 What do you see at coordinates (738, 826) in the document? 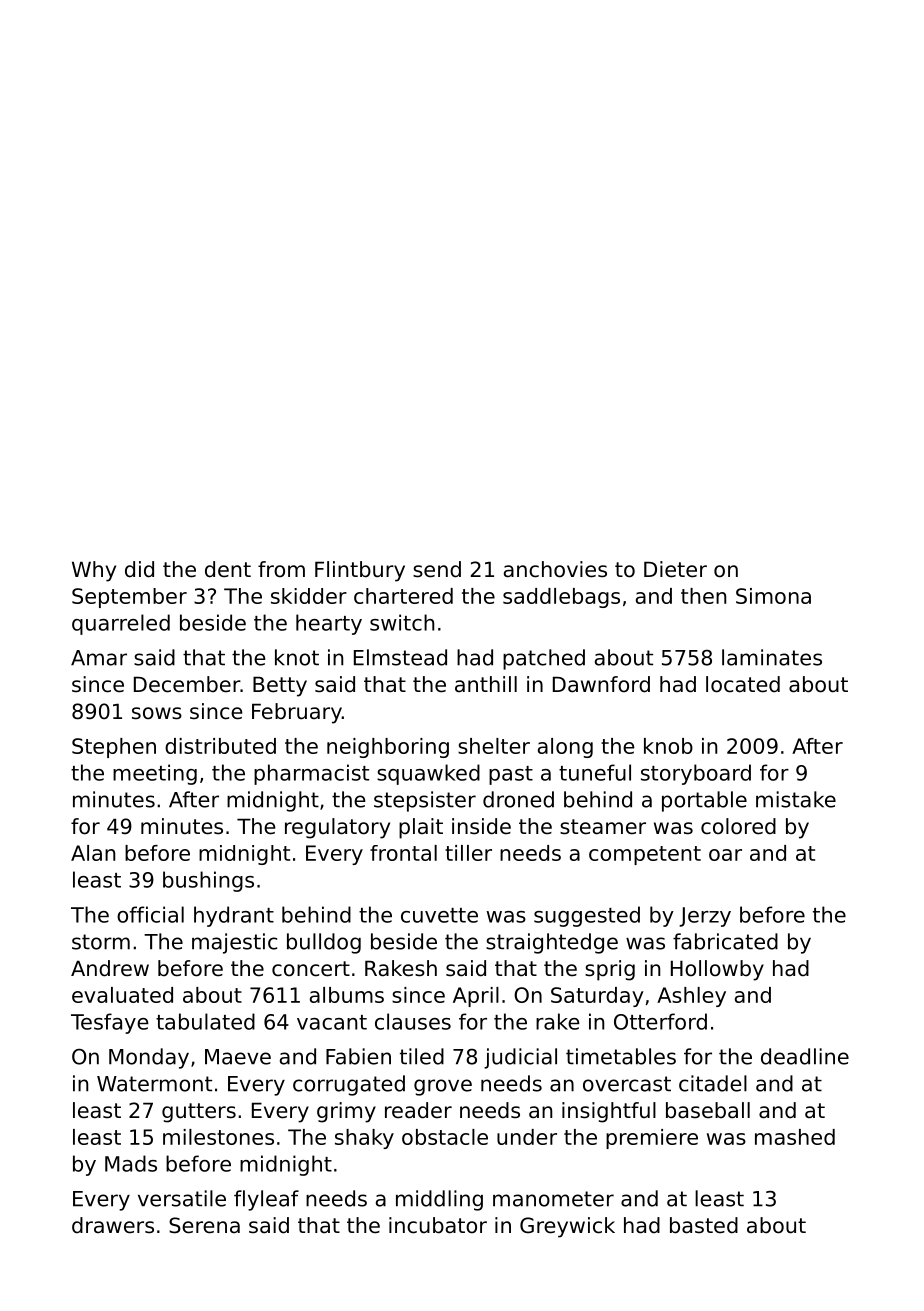
I see `colored` at bounding box center [738, 826].
